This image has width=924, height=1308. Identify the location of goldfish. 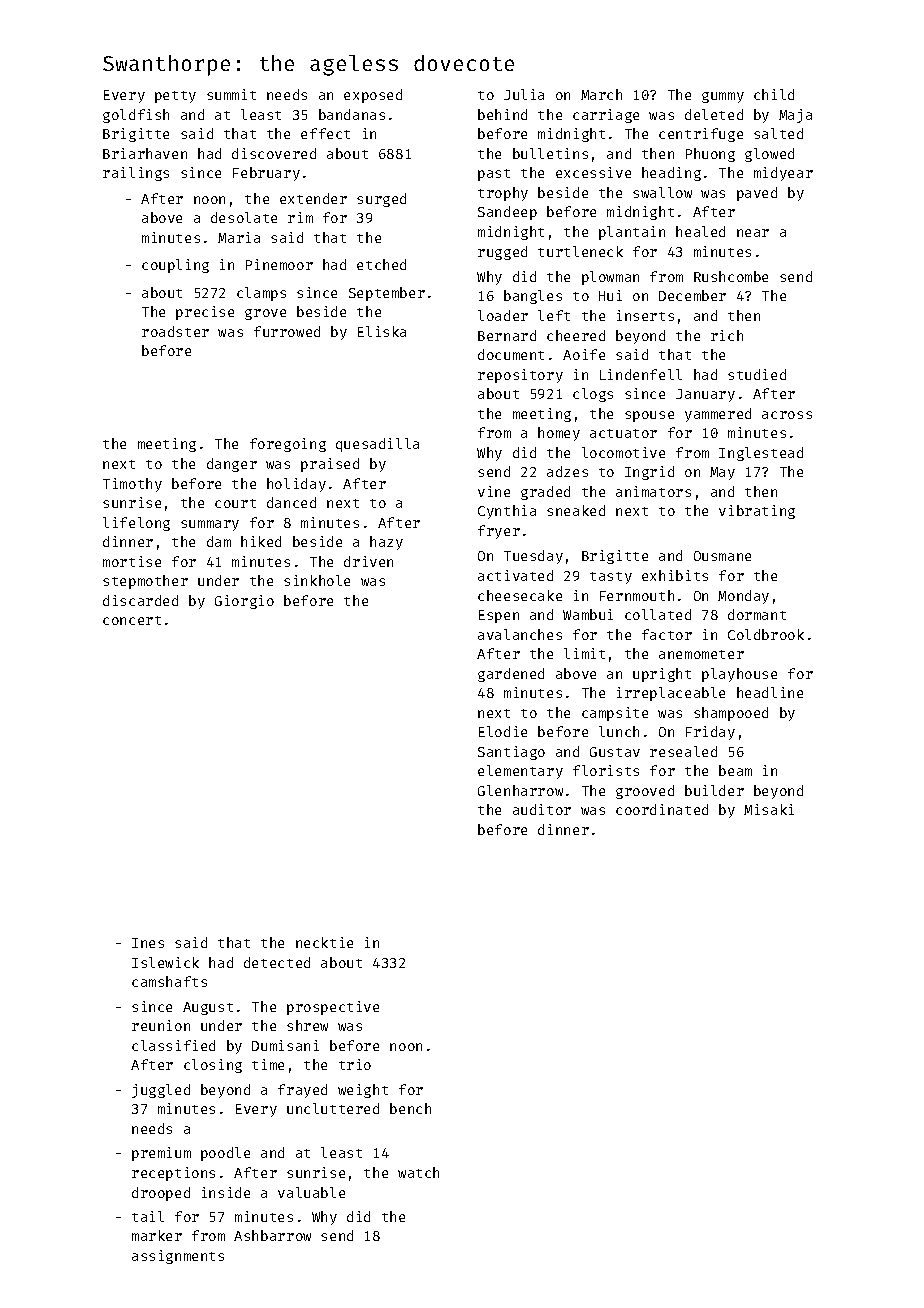
(136, 116).
